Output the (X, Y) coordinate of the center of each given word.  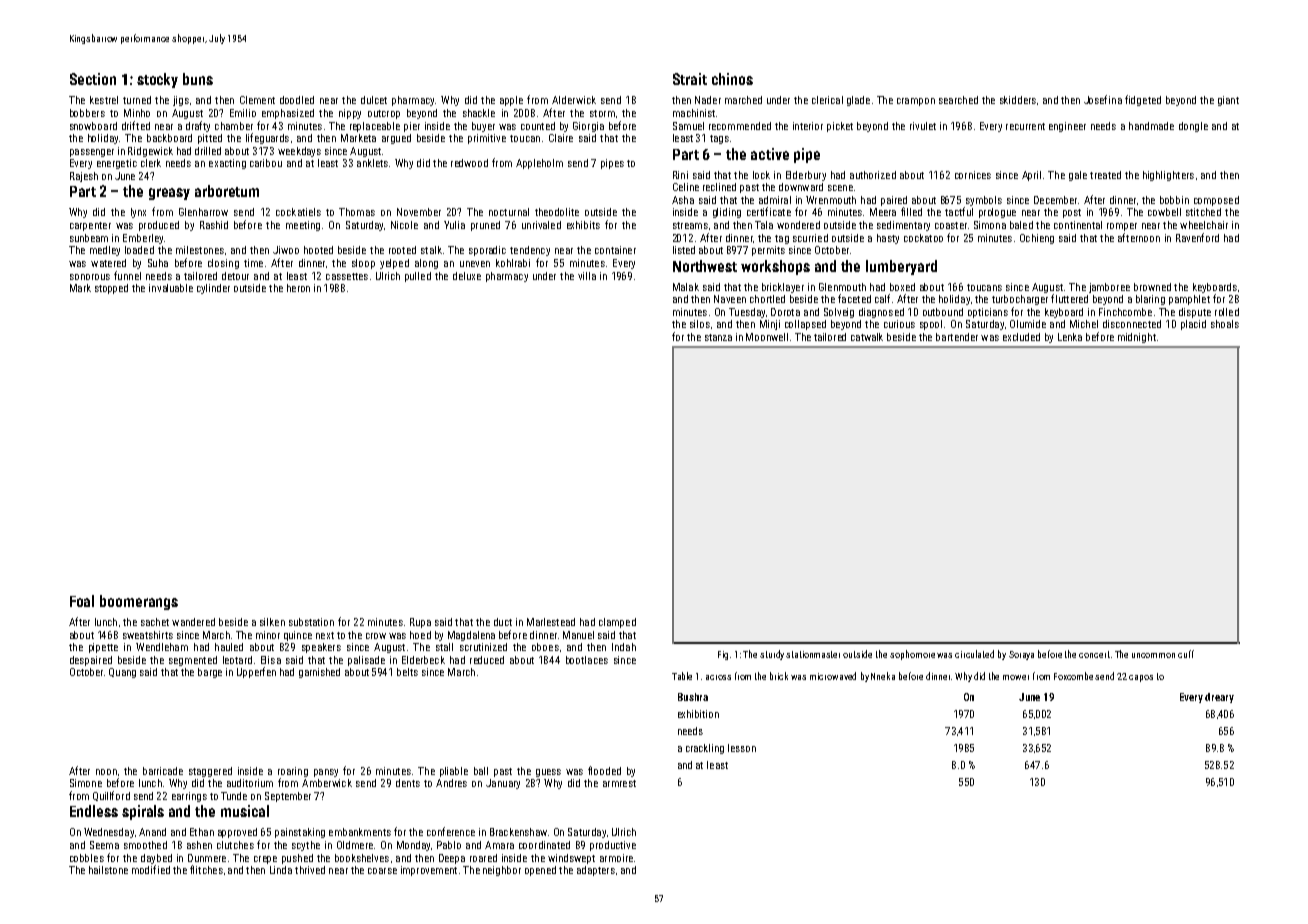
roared (483, 858)
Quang (122, 673)
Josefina (1103, 99)
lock (761, 175)
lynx (138, 213)
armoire (616, 858)
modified (151, 869)
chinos (732, 79)
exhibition (698, 714)
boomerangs (139, 602)
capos (1141, 678)
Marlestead (551, 622)
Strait (690, 79)
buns (198, 79)
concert (1094, 654)
